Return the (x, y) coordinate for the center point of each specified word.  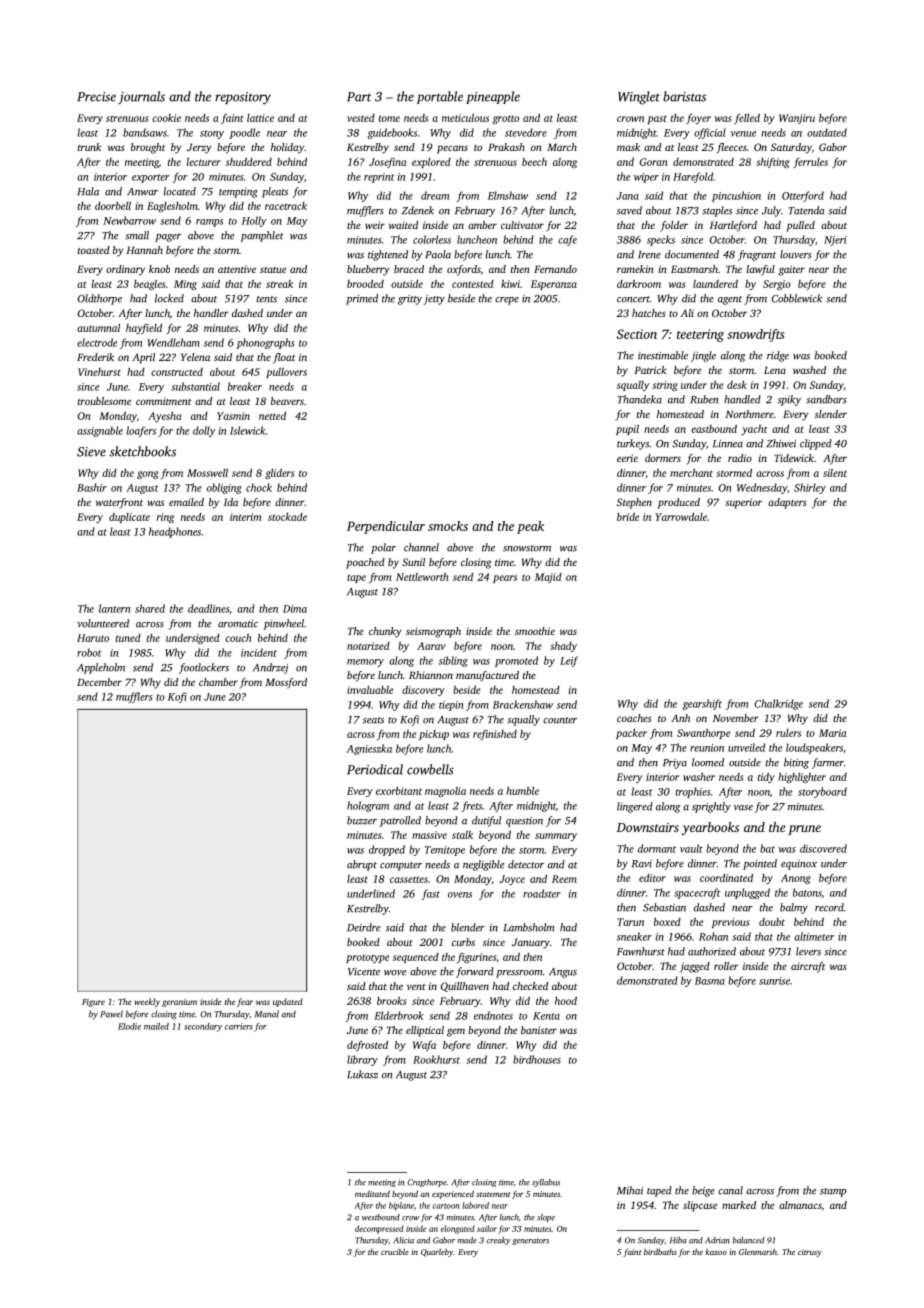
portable (440, 97)
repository (243, 98)
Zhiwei (781, 443)
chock (259, 487)
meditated (372, 1194)
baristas (684, 96)
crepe (507, 301)
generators (530, 1241)
